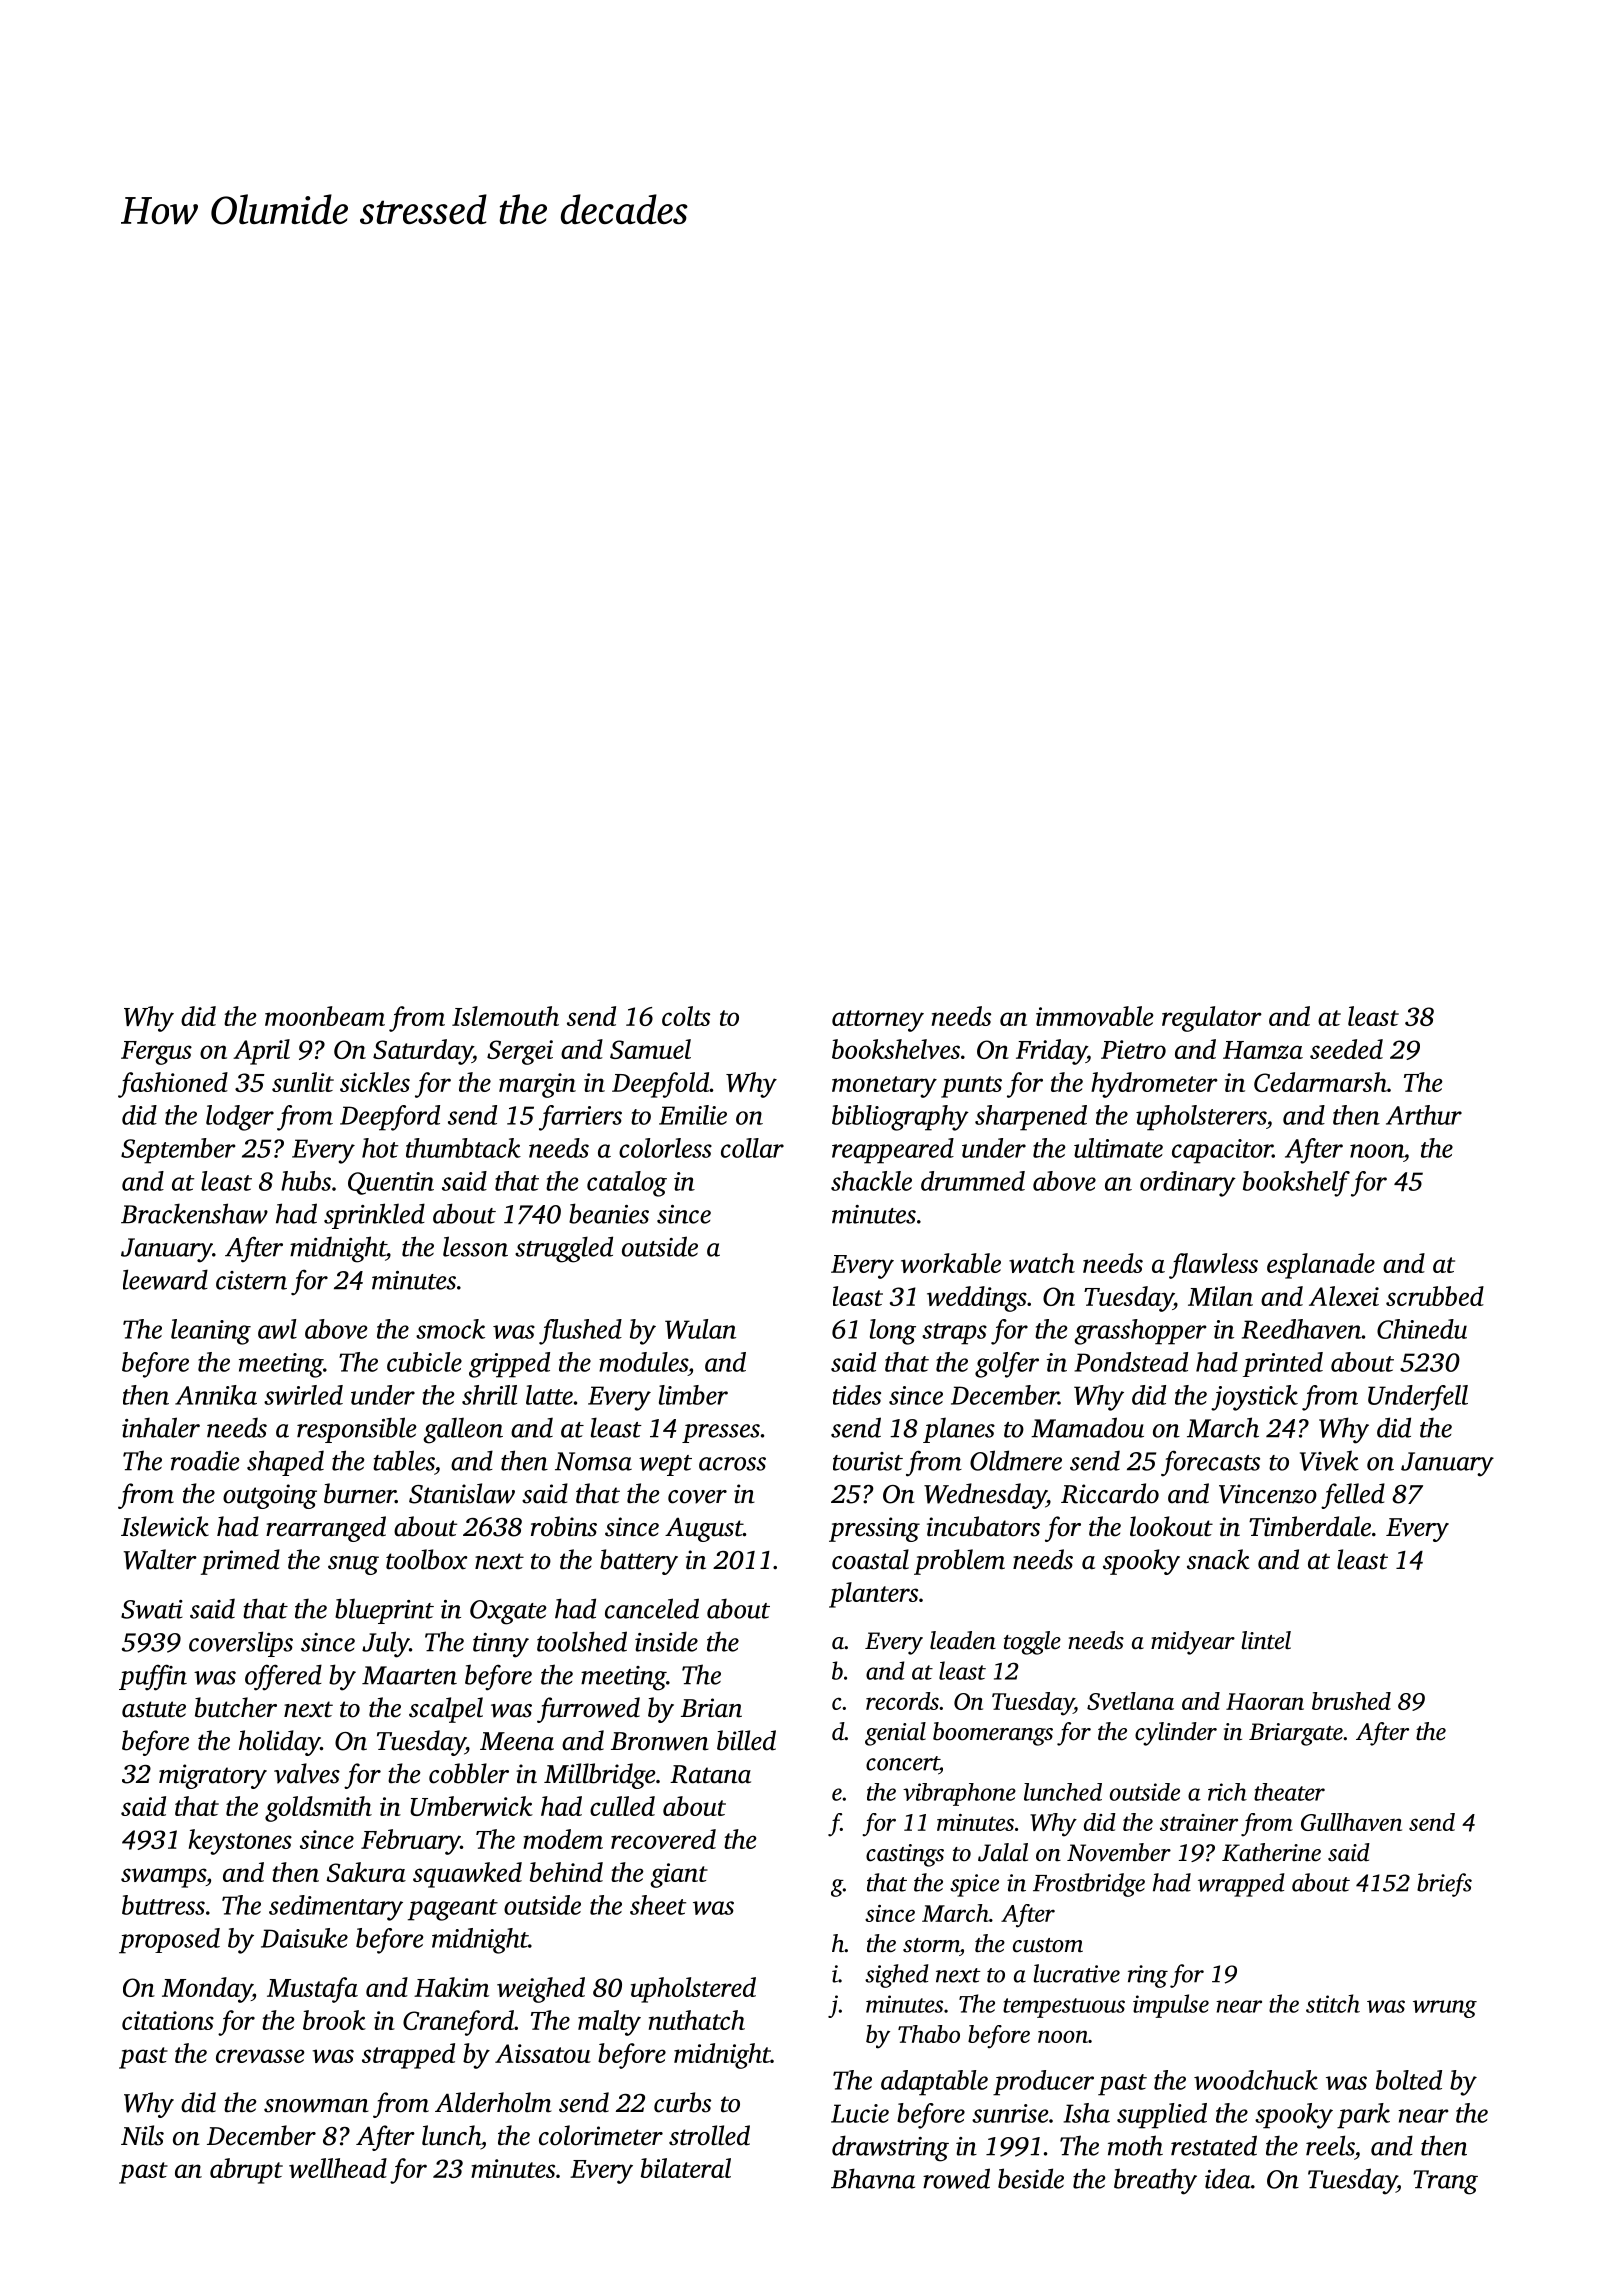 The width and height of the document is (1620, 2292). Describe the element at coordinates (165, 1279) in the document. I see `leeward` at that location.
